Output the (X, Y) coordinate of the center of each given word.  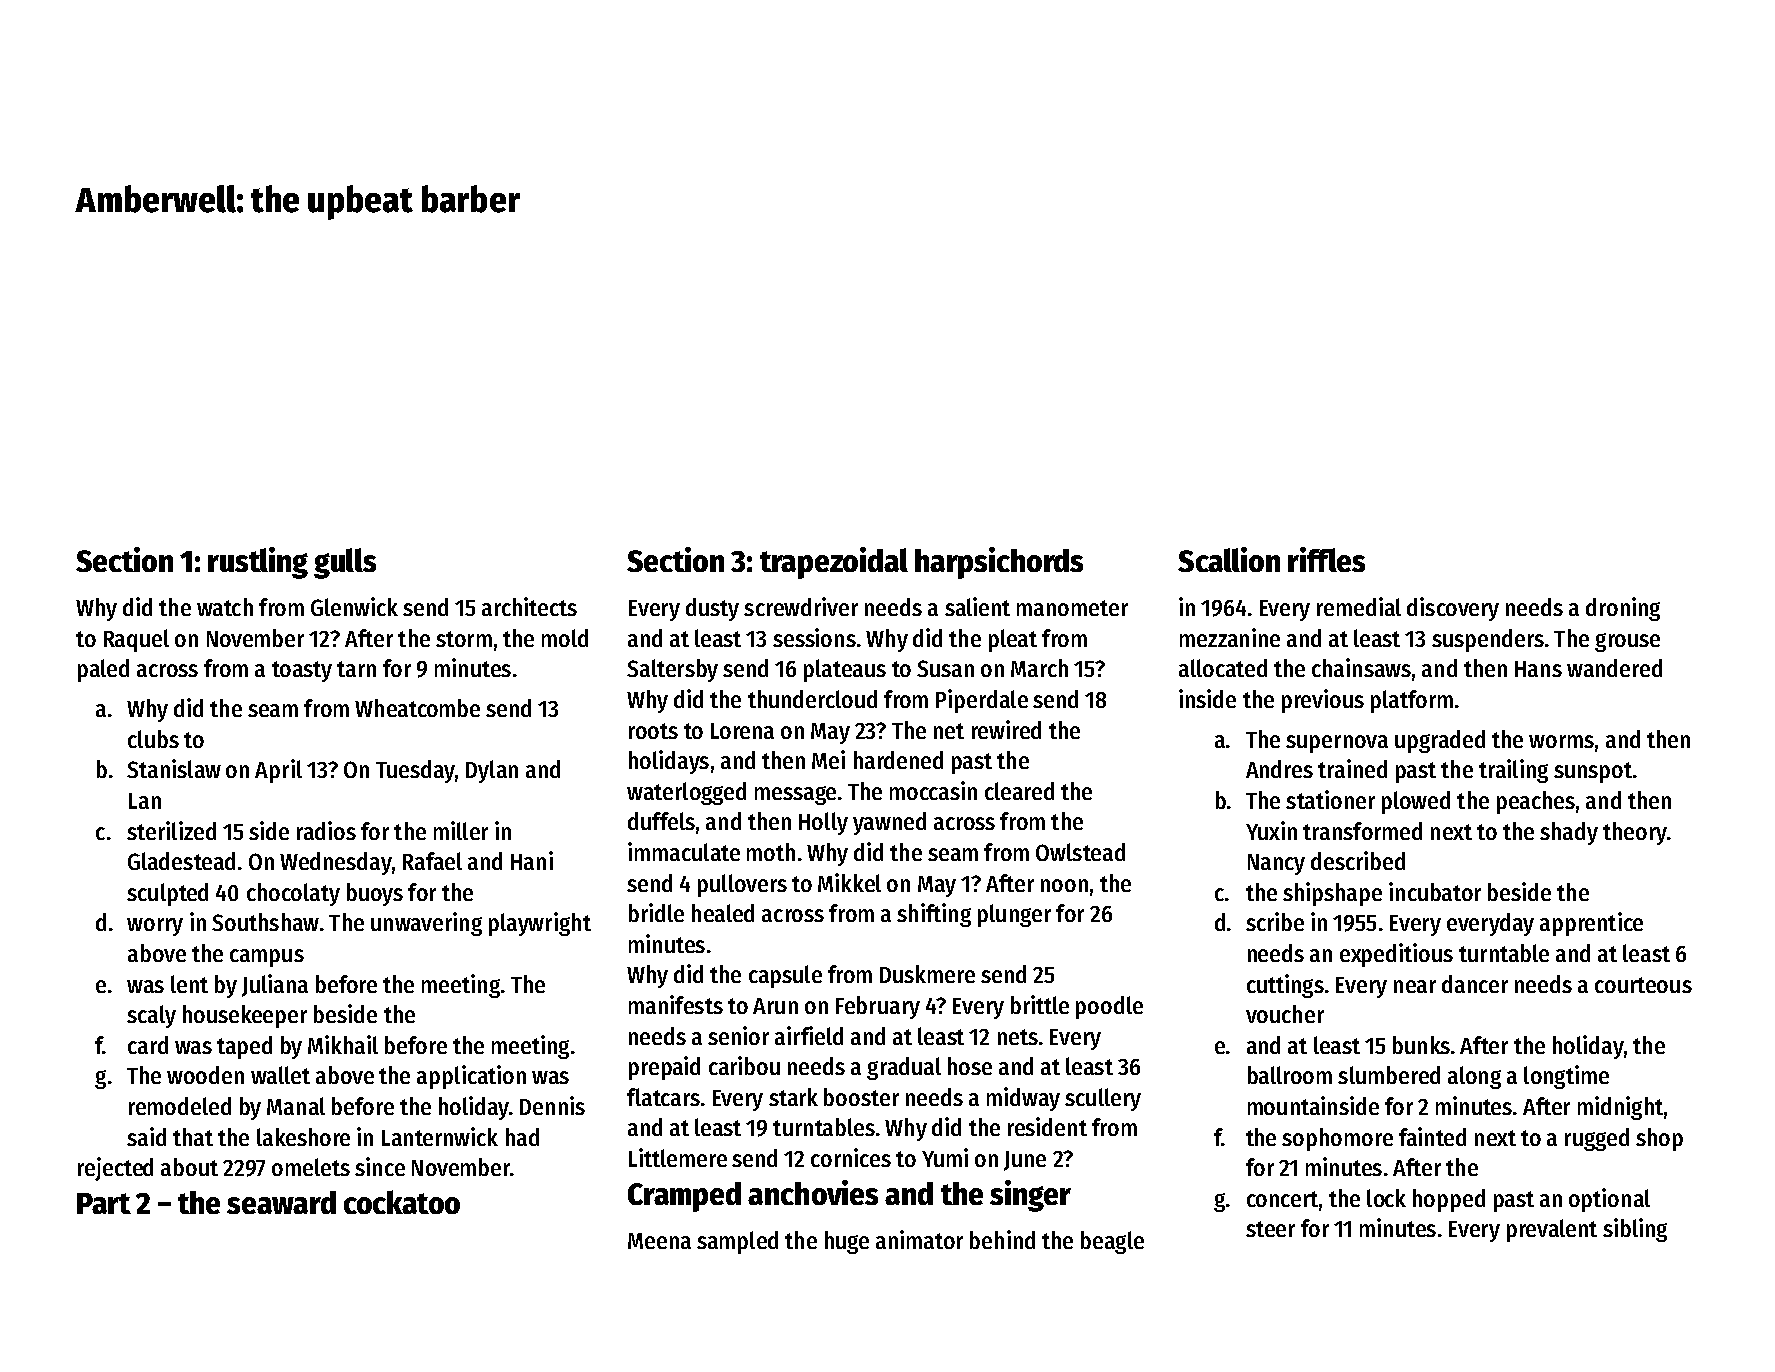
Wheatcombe (417, 708)
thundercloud (812, 699)
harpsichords (999, 563)
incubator (1435, 891)
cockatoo (402, 1202)
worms (1561, 741)
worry (155, 927)
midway (1023, 1099)
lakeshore (303, 1137)
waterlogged (686, 793)
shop (1659, 1139)
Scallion (1229, 559)
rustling (258, 563)
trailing (1513, 771)
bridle (656, 912)
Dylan (492, 771)
